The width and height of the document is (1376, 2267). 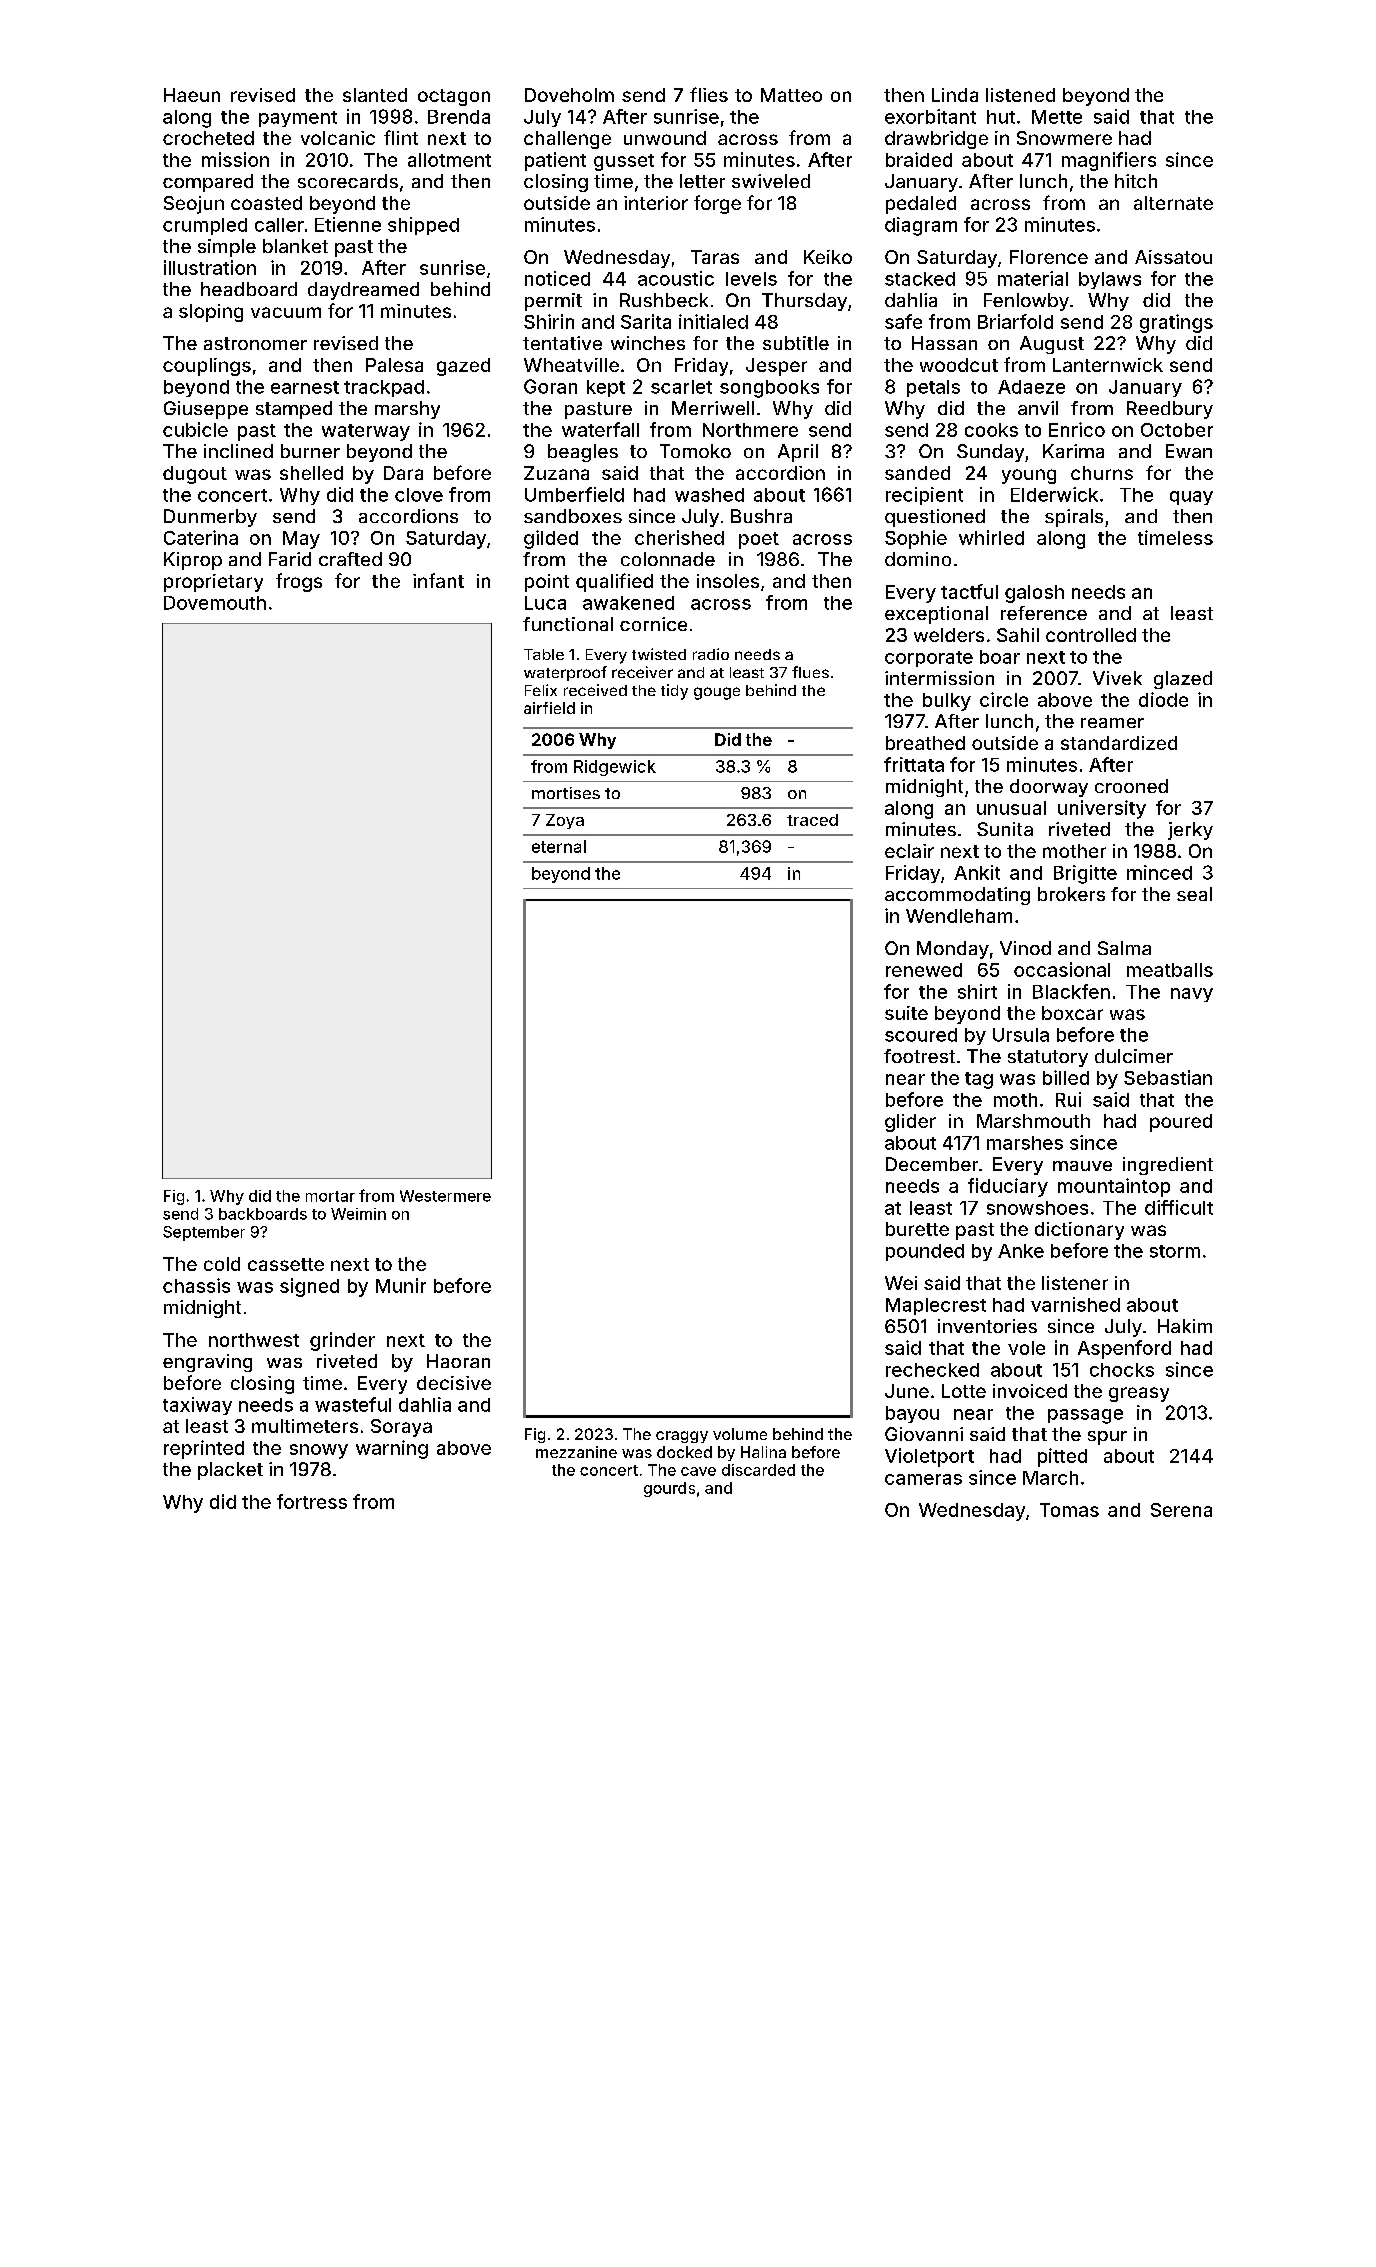 I want to click on Haoran, so click(x=458, y=1361).
